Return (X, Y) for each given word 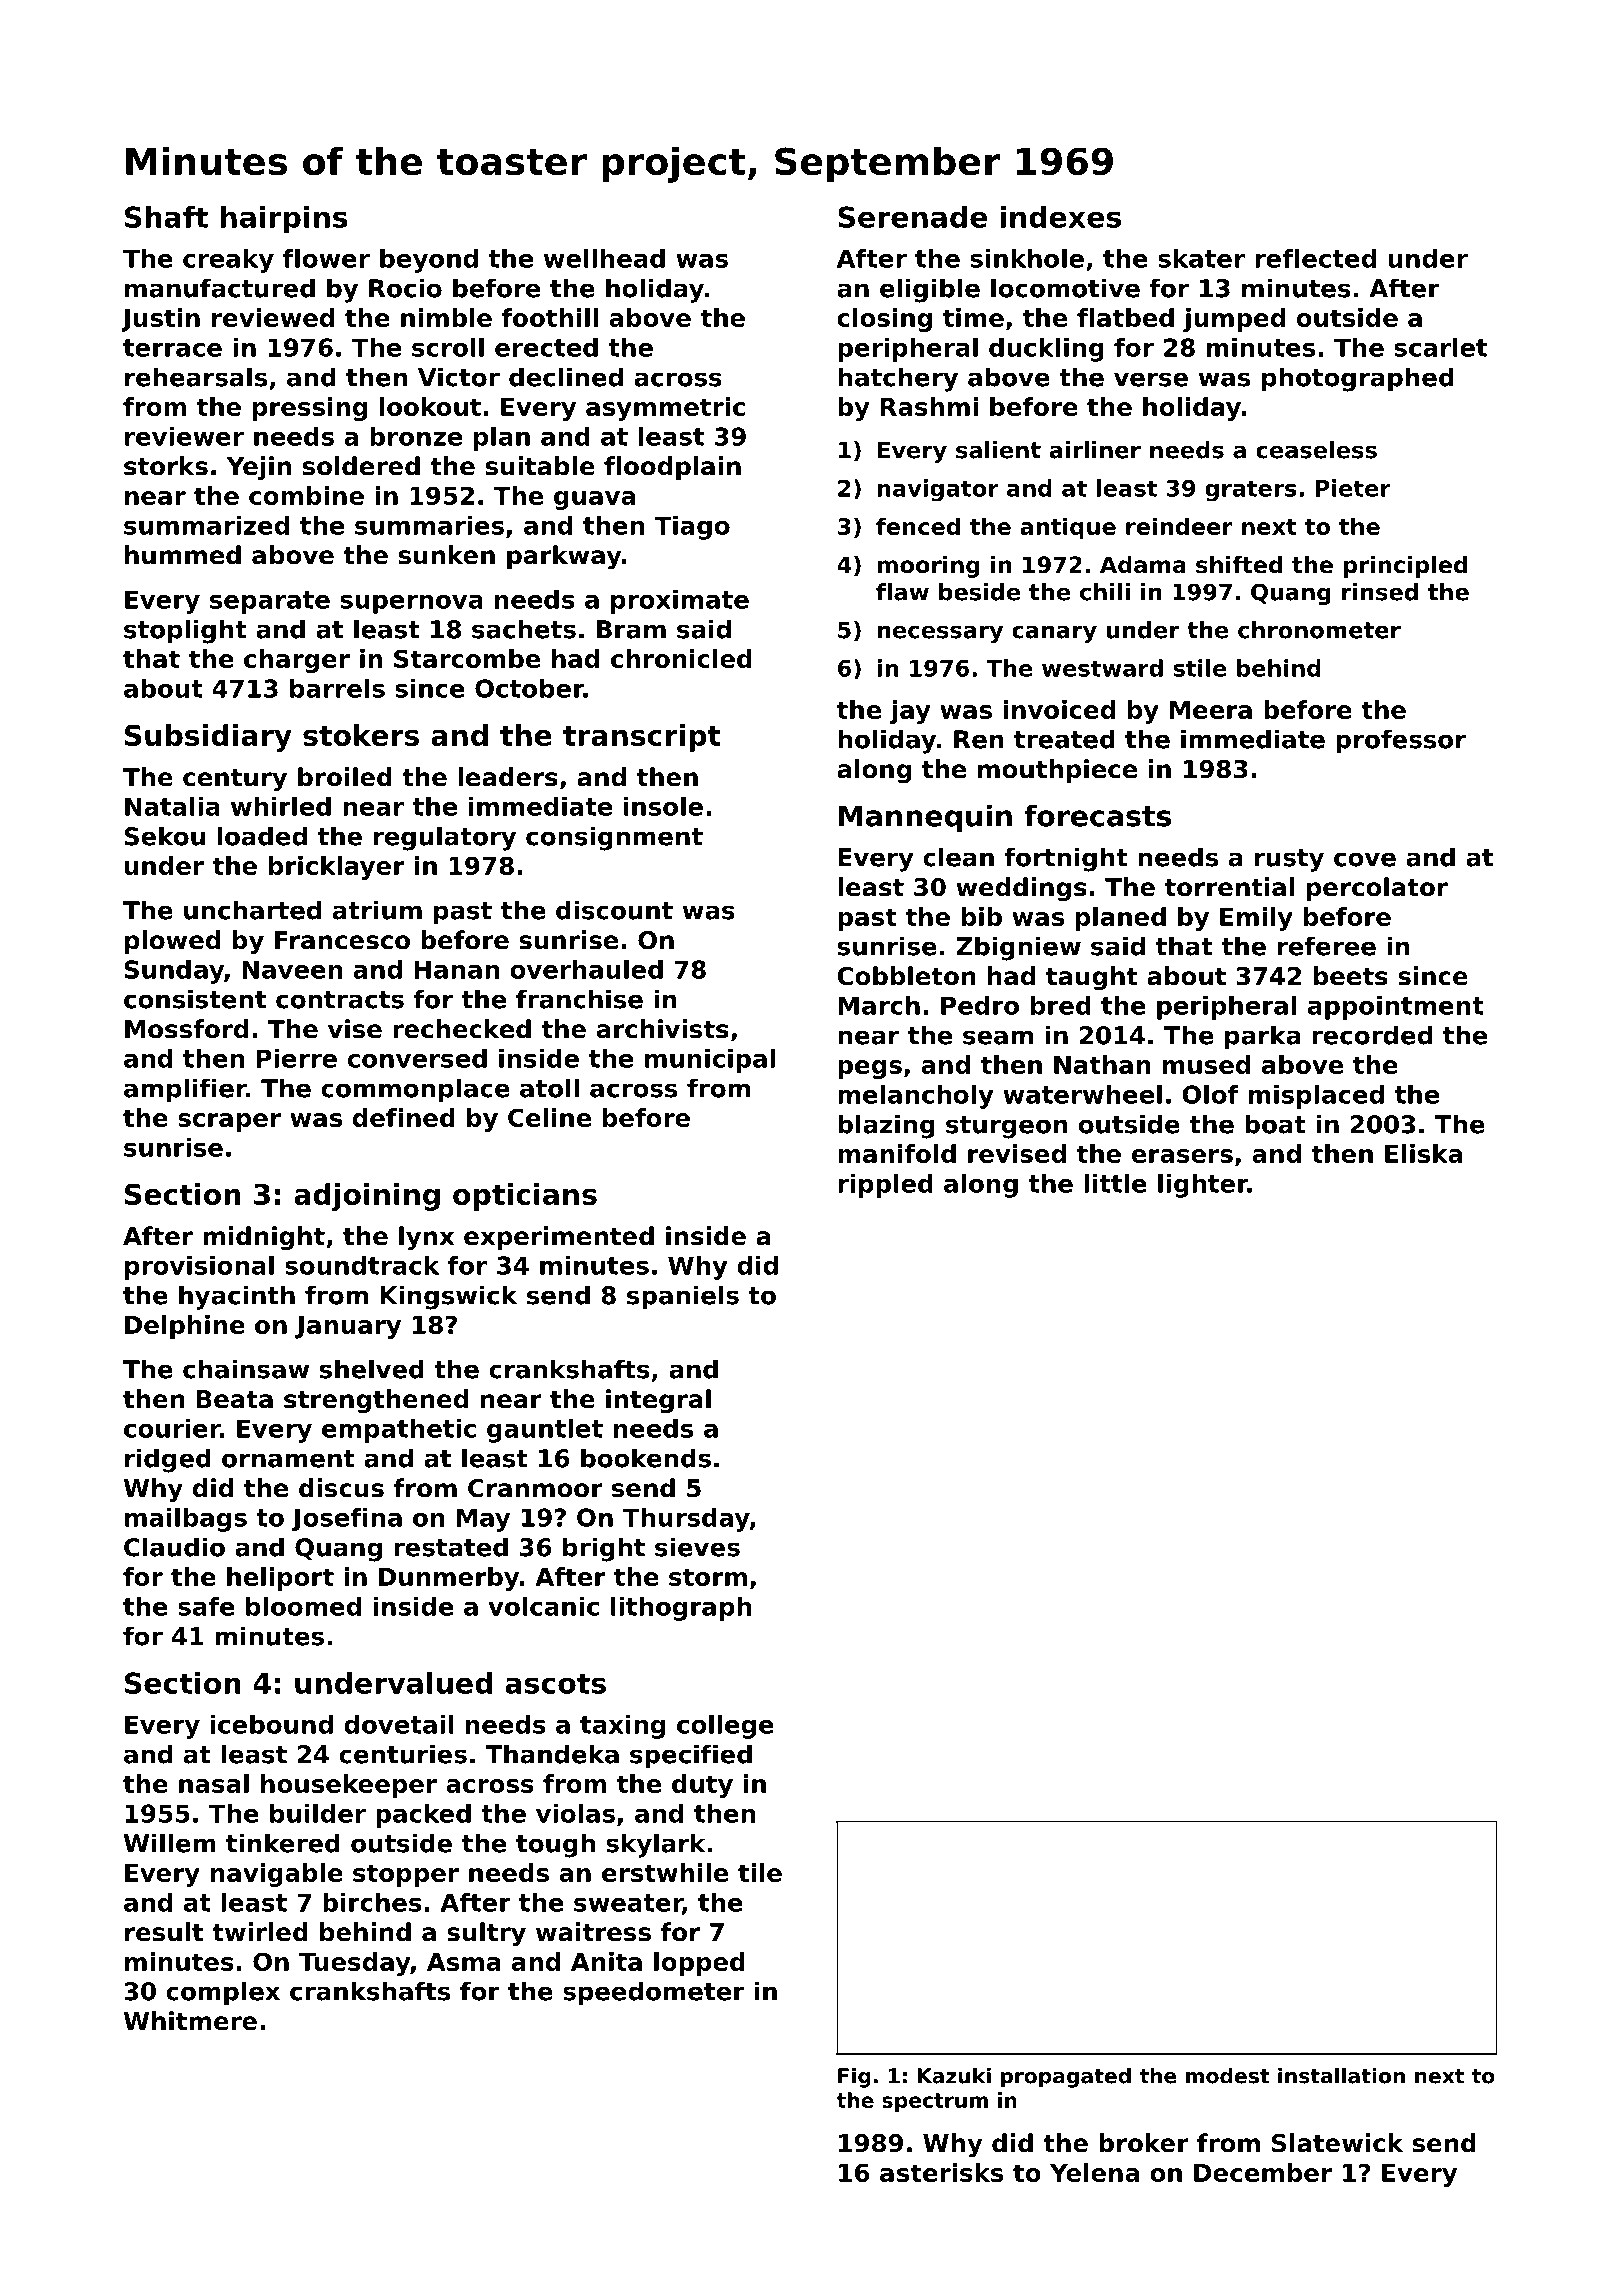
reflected (1315, 258)
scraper (229, 1122)
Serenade (912, 217)
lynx (426, 1238)
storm (708, 1577)
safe (206, 1606)
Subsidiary (208, 738)
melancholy (916, 1097)
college (725, 1727)
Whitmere (190, 2021)
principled (1405, 567)
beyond (429, 261)
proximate (680, 602)
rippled (885, 1186)
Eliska (1423, 1153)
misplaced (1316, 1097)
